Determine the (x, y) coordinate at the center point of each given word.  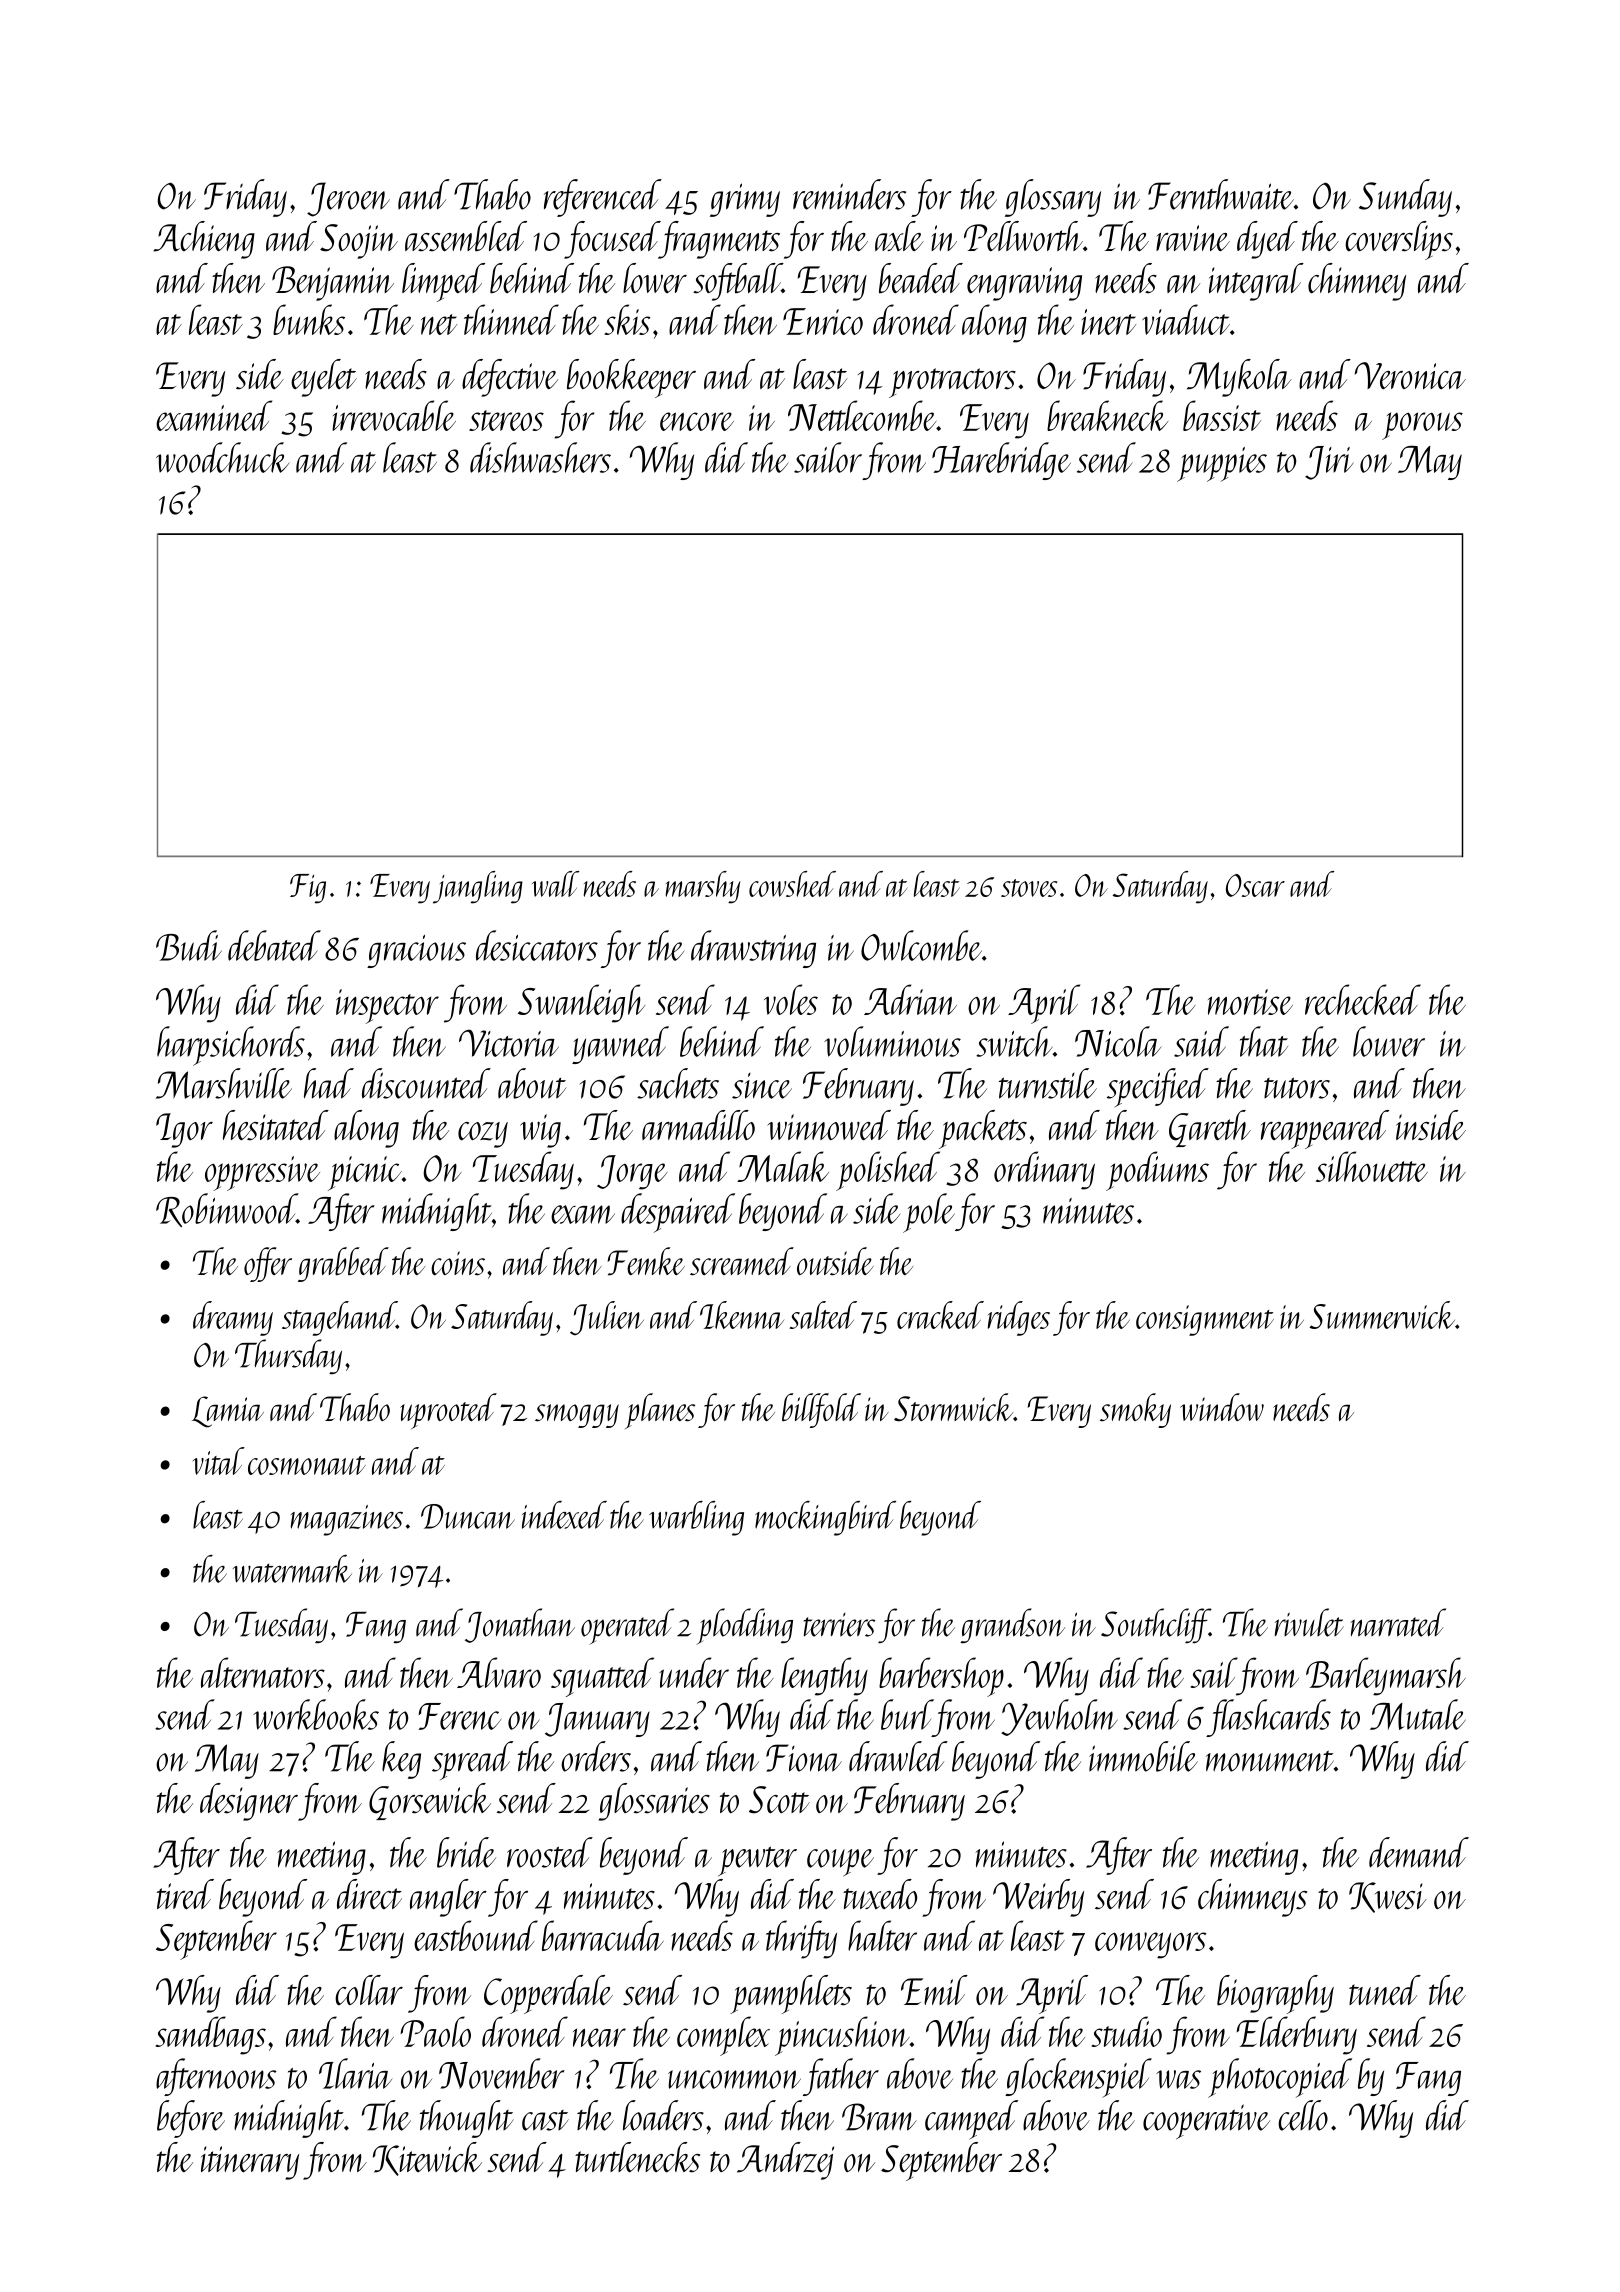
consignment (1205, 1320)
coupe (840, 1863)
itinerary (250, 2163)
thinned (511, 319)
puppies (1222, 464)
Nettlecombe (862, 415)
